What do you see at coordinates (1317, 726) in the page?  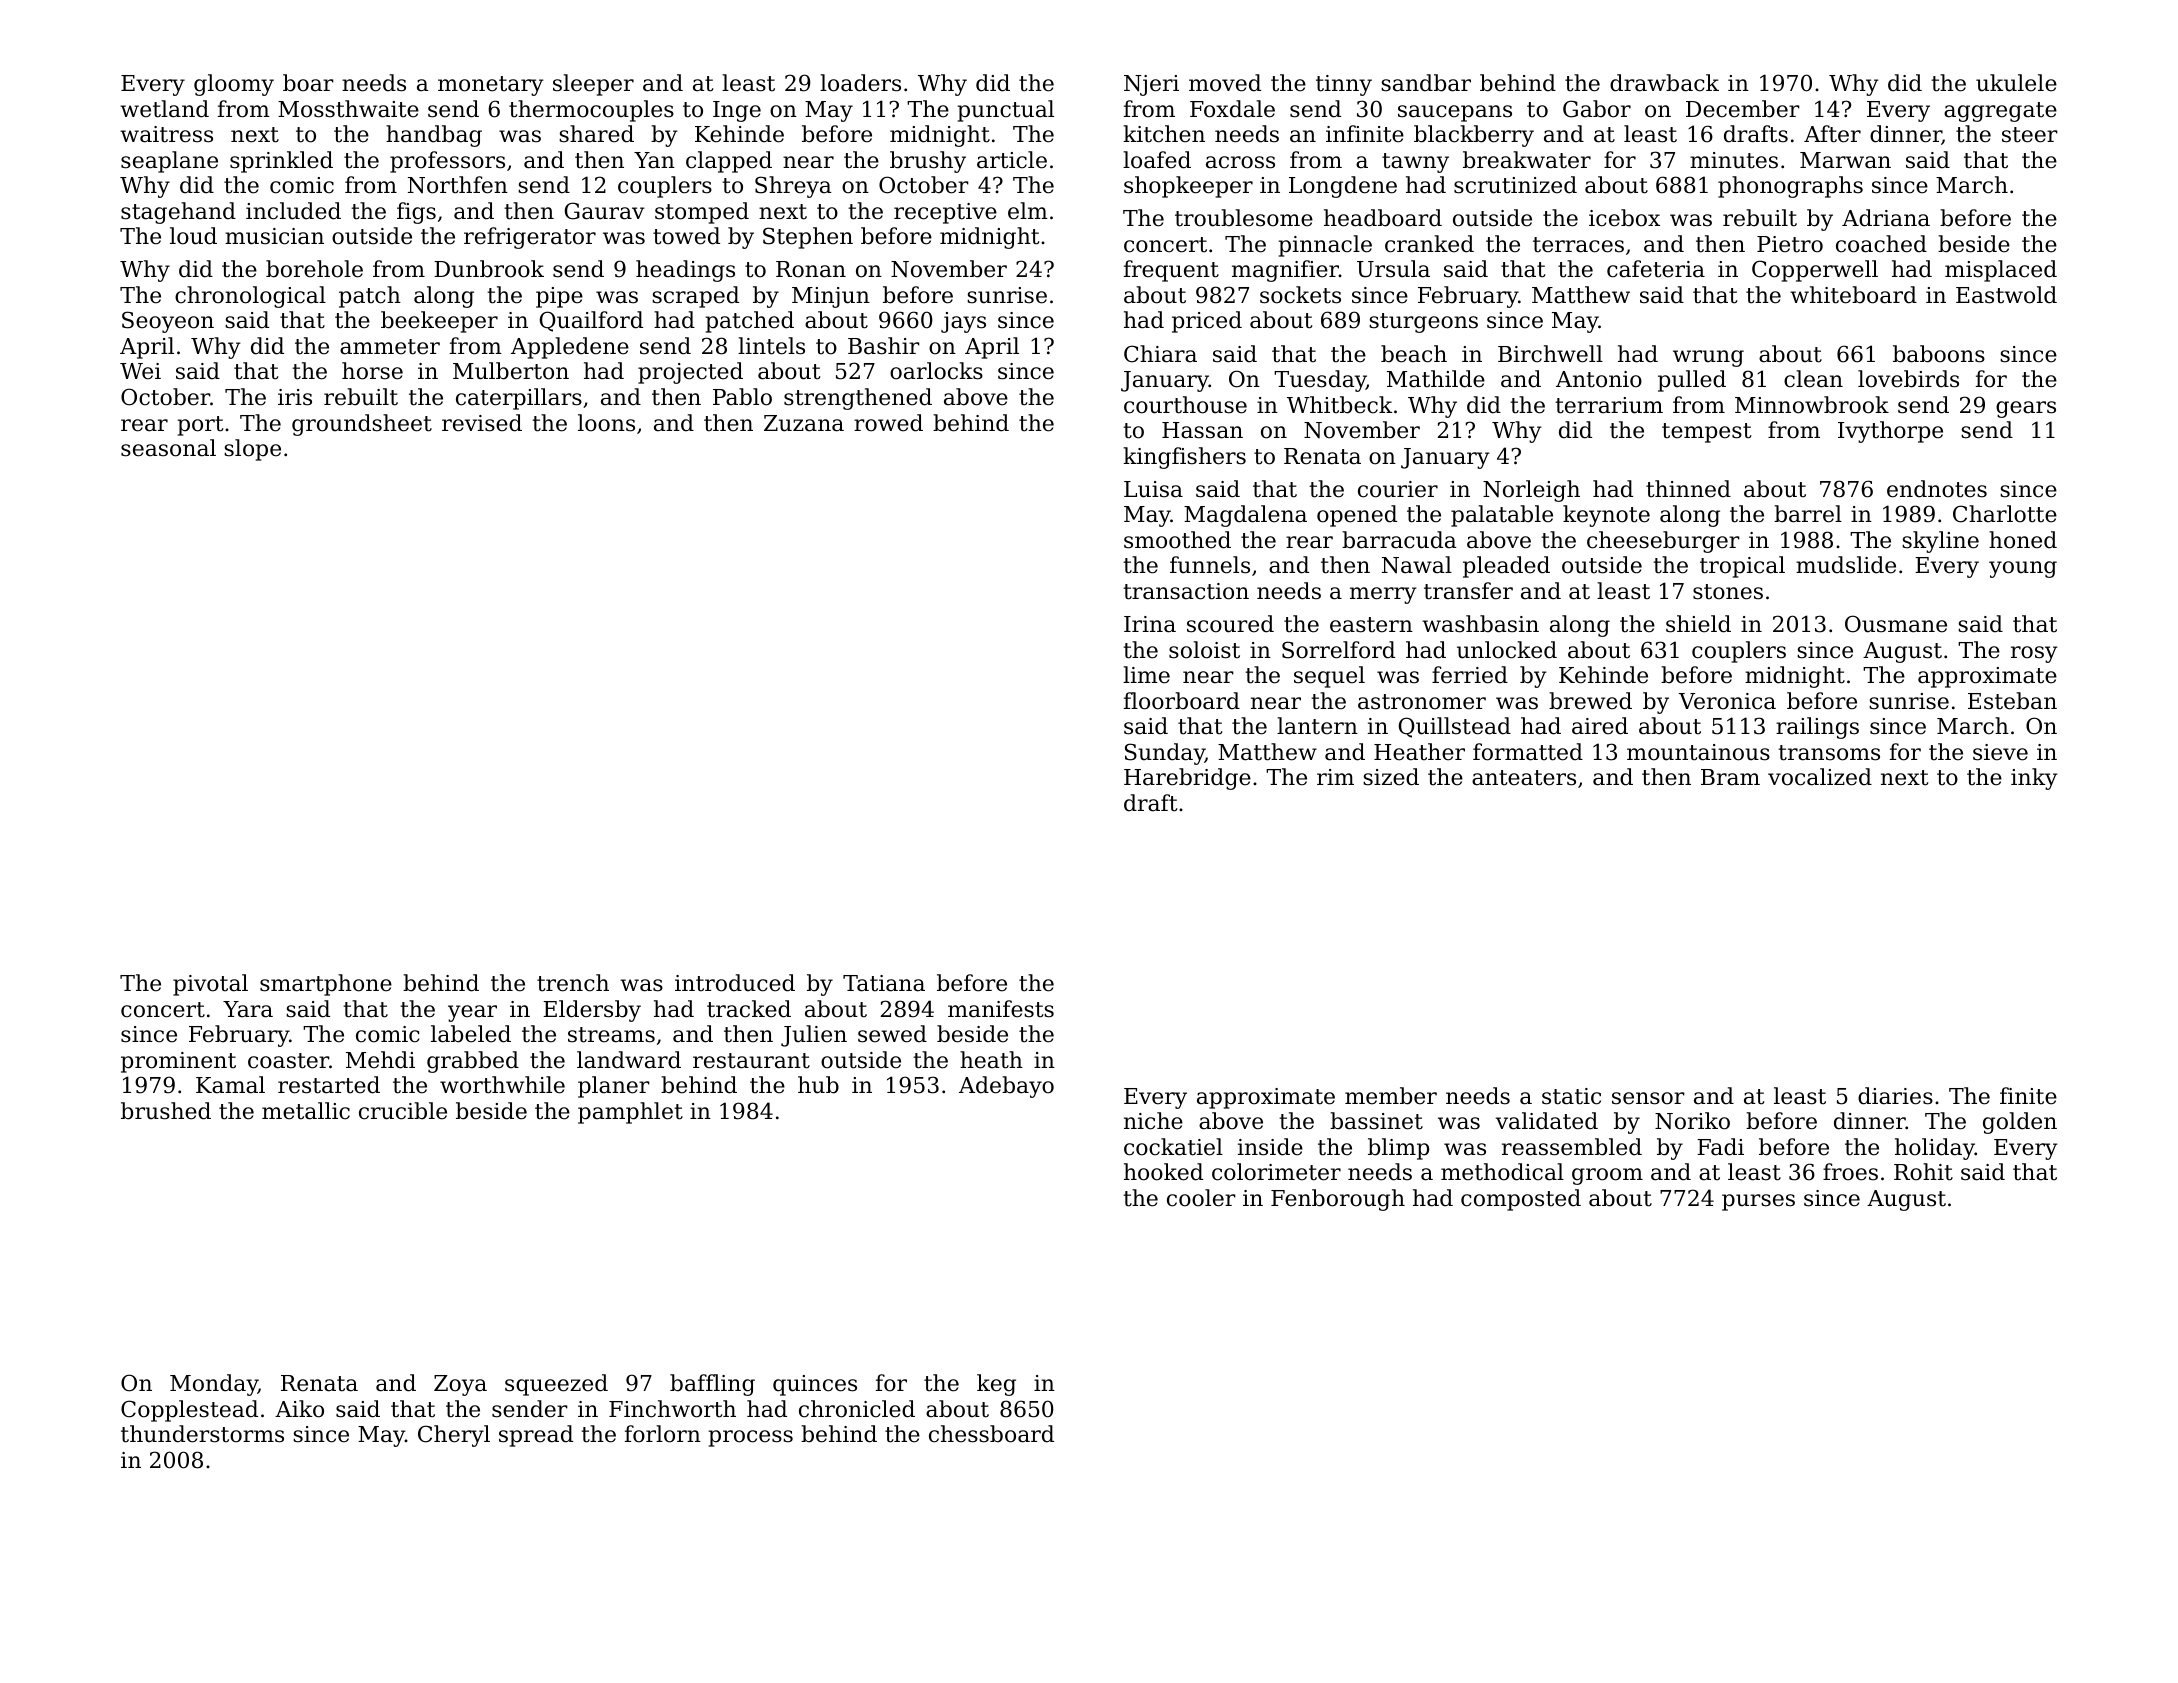 I see `lantern` at bounding box center [1317, 726].
